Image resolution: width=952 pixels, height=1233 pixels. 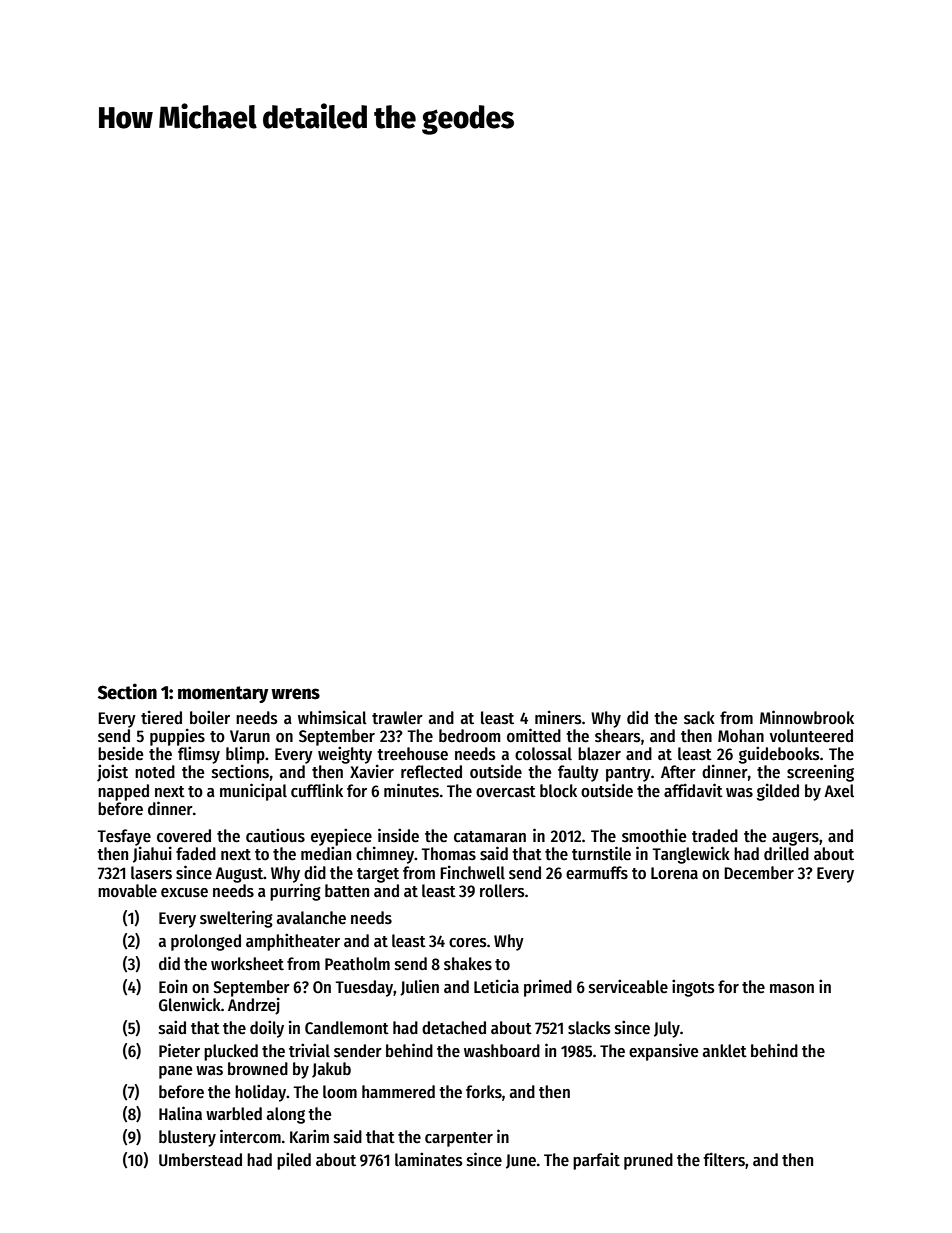 I want to click on momentary, so click(x=223, y=694).
